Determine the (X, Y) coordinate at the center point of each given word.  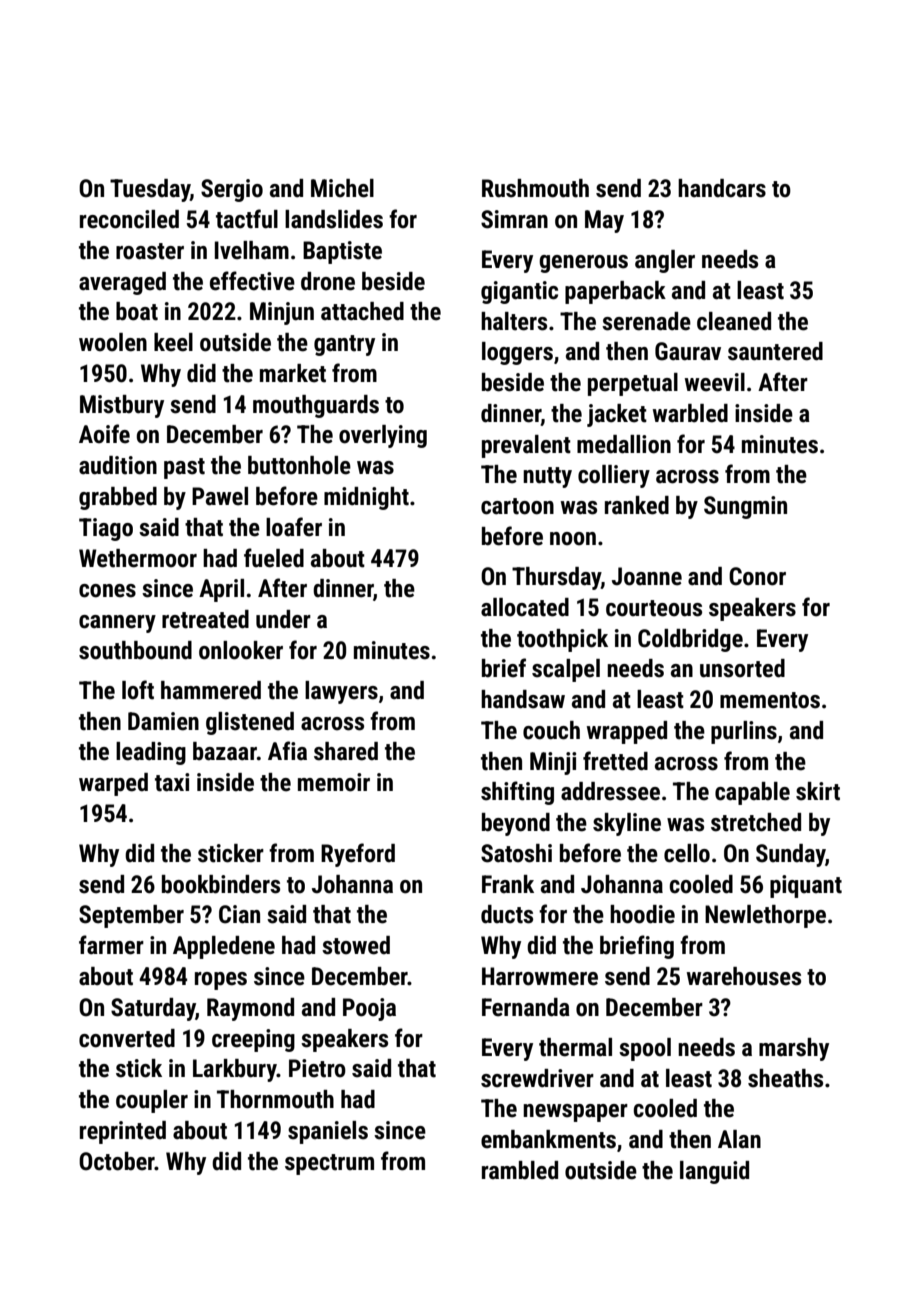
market (293, 373)
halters (514, 321)
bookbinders (221, 884)
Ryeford (358, 855)
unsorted (742, 668)
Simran (514, 219)
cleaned (734, 321)
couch (551, 730)
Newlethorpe (765, 916)
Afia (287, 750)
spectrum (329, 1164)
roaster (150, 251)
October (117, 1161)
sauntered (775, 351)
